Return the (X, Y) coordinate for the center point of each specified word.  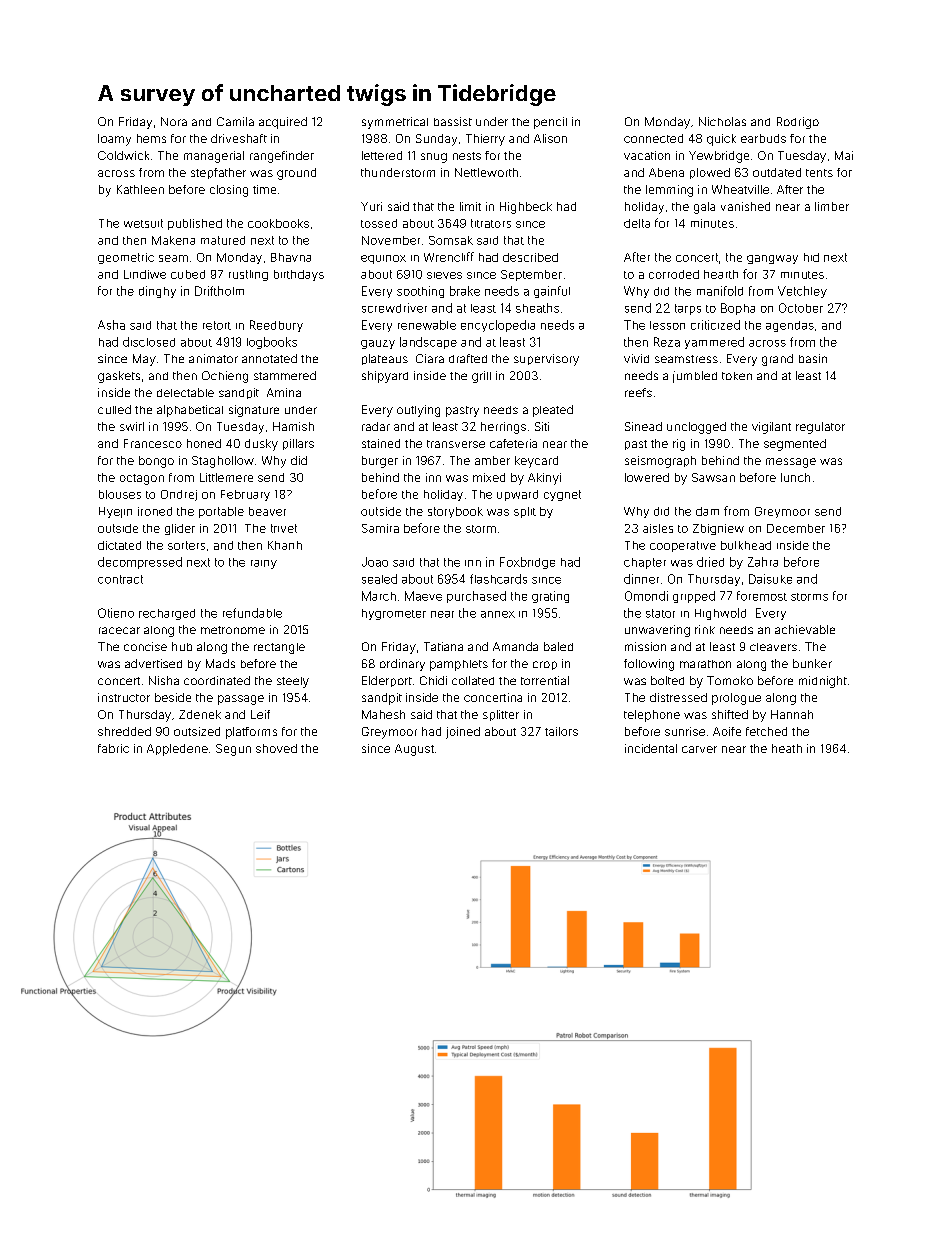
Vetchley (802, 292)
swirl (132, 426)
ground (296, 174)
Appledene (177, 750)
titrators (491, 223)
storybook (455, 512)
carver (699, 749)
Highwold (720, 614)
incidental (651, 748)
